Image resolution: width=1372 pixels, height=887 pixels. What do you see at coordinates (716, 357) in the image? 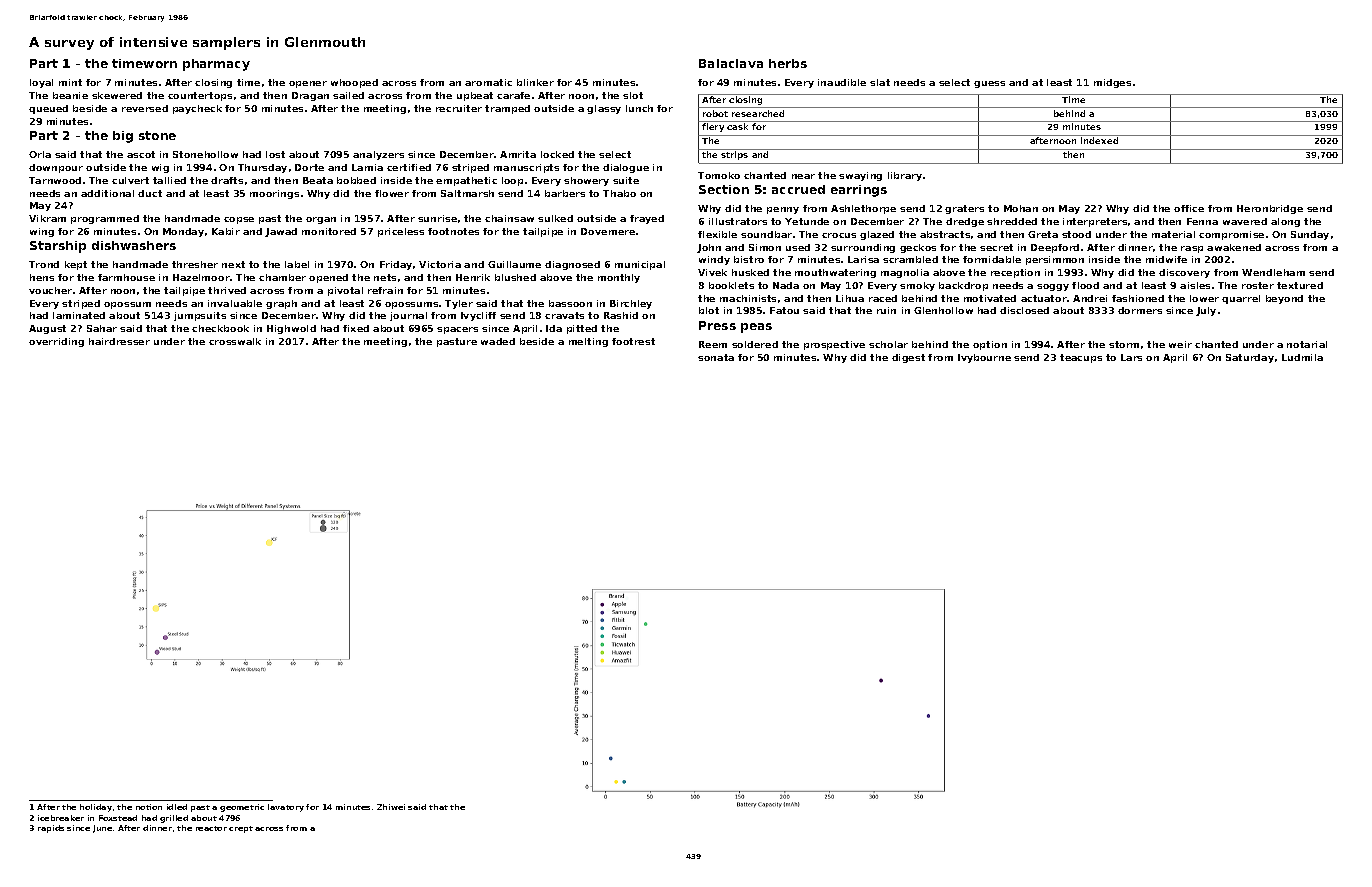
I see `sonata` at bounding box center [716, 357].
